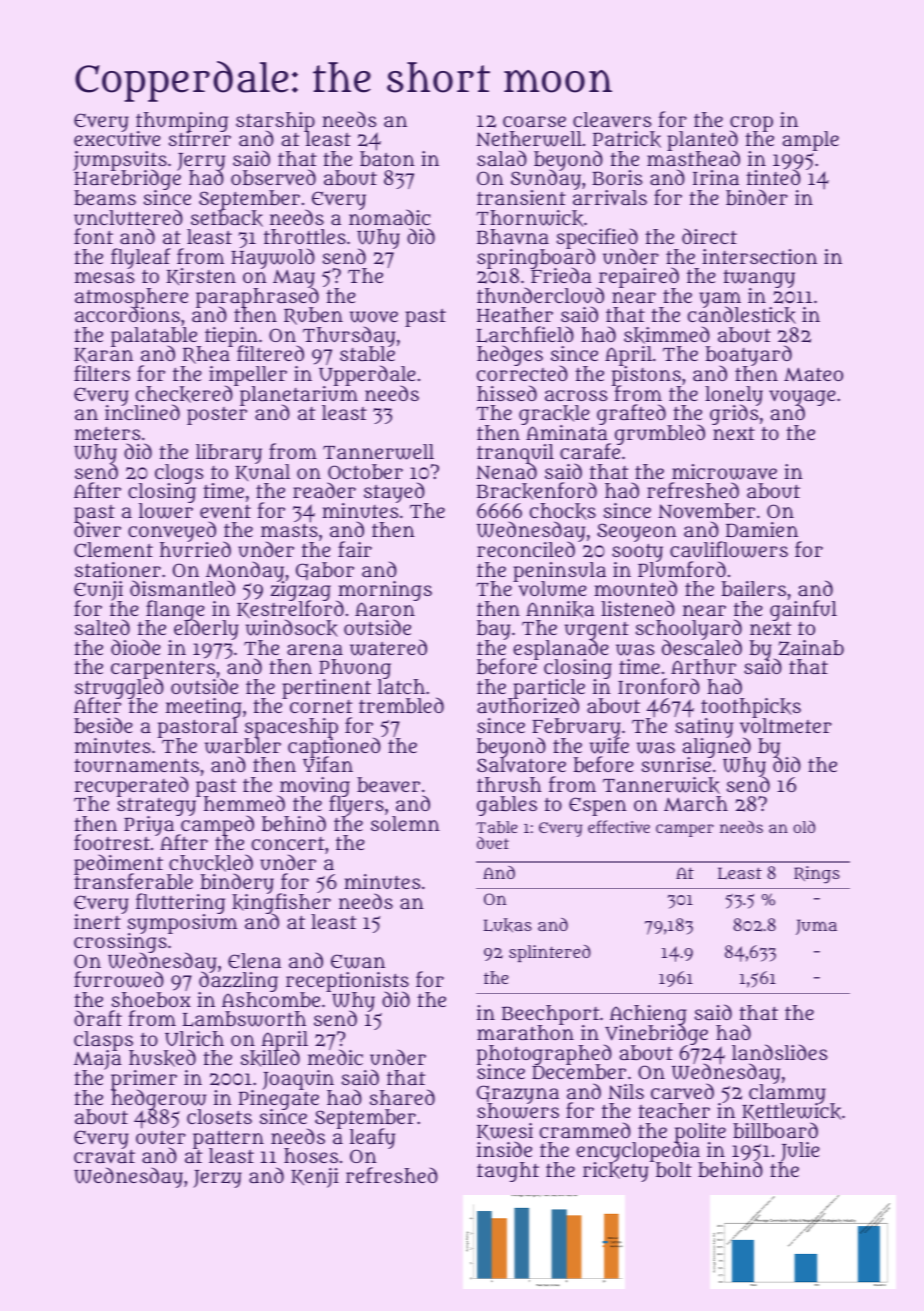 The image size is (924, 1311). I want to click on polite, so click(700, 1133).
